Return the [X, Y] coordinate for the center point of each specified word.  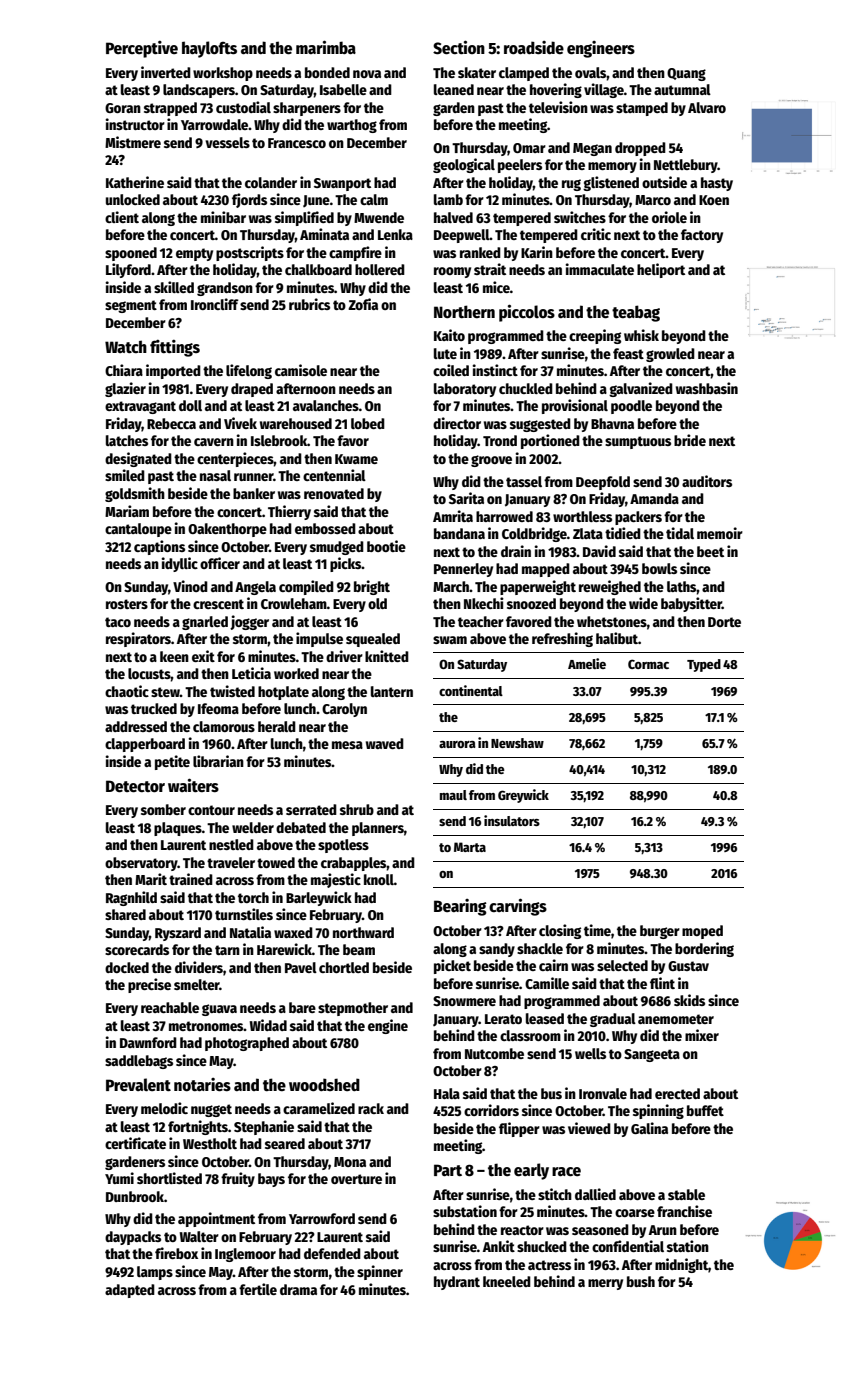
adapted [130, 1291]
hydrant [457, 1283]
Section [459, 47]
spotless [343, 846]
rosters [127, 604]
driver [344, 656]
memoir [720, 533]
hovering [556, 90]
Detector [135, 786]
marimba [326, 47]
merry [605, 1284]
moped [702, 932]
